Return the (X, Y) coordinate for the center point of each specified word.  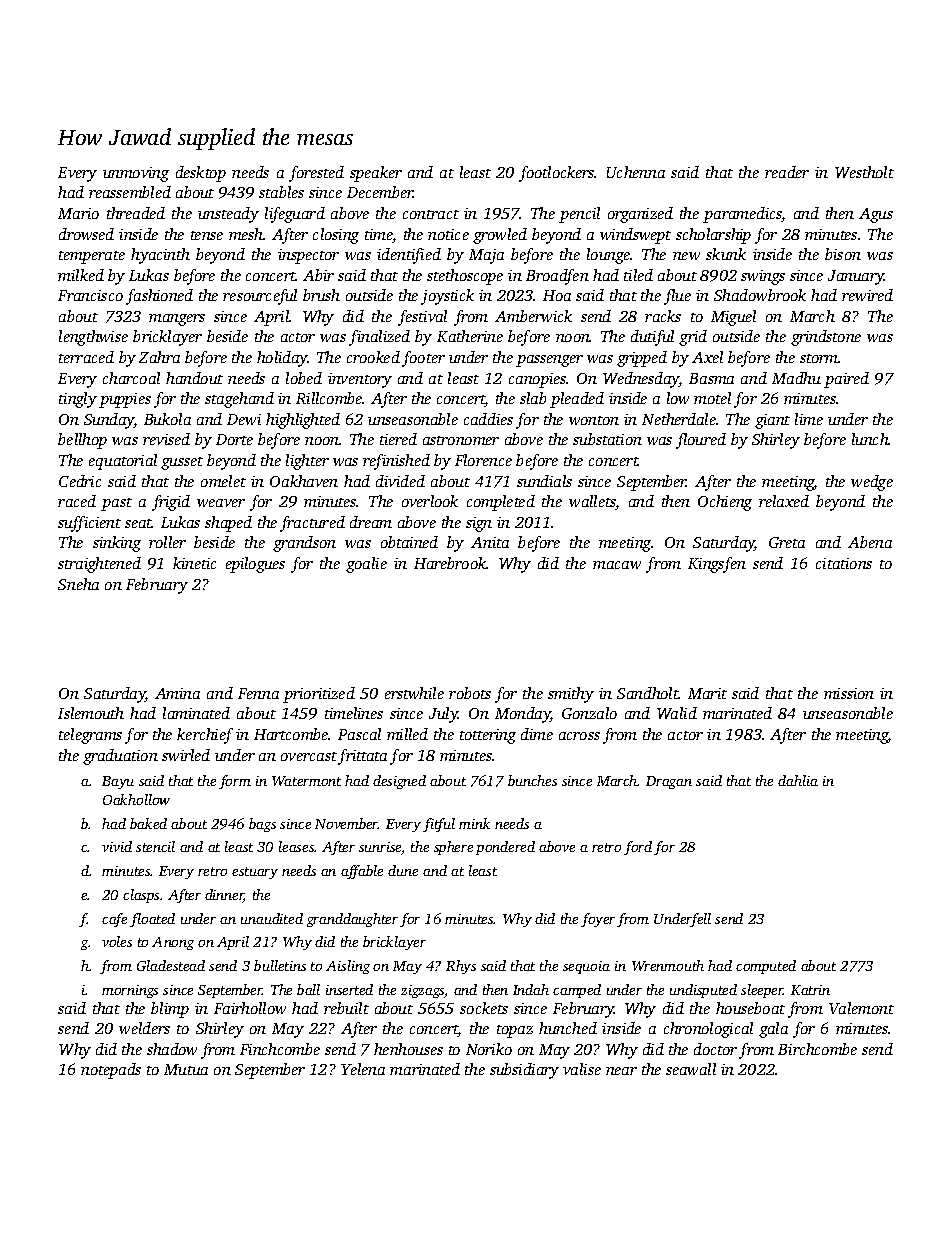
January (856, 277)
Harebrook (450, 563)
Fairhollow (250, 1008)
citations (844, 563)
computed (766, 967)
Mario (78, 213)
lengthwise (93, 338)
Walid (677, 713)
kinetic (194, 563)
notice (448, 234)
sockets (484, 1008)
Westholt (864, 172)
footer (423, 359)
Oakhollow (136, 799)
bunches (532, 780)
